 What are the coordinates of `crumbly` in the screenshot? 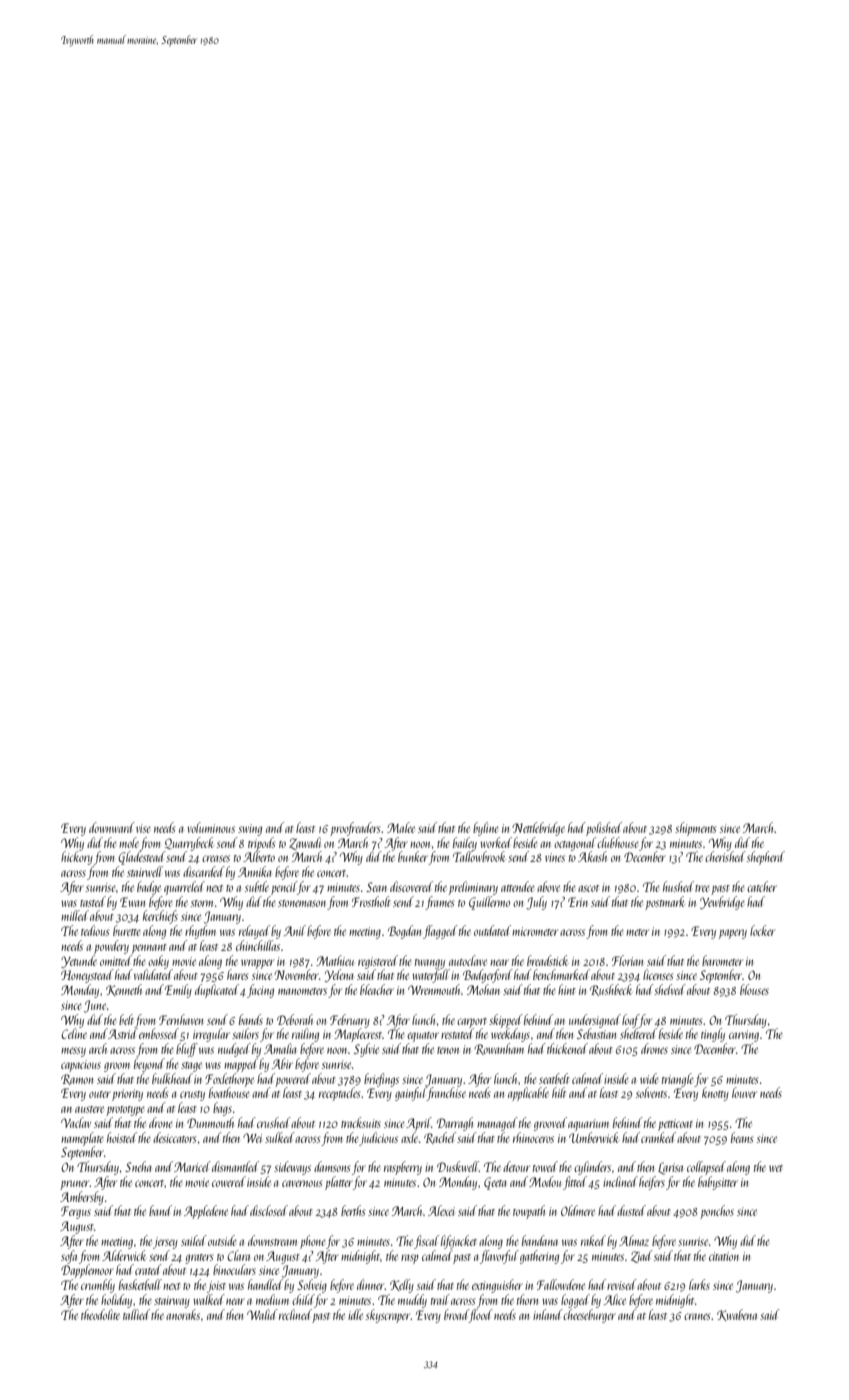 It's located at (98, 1286).
